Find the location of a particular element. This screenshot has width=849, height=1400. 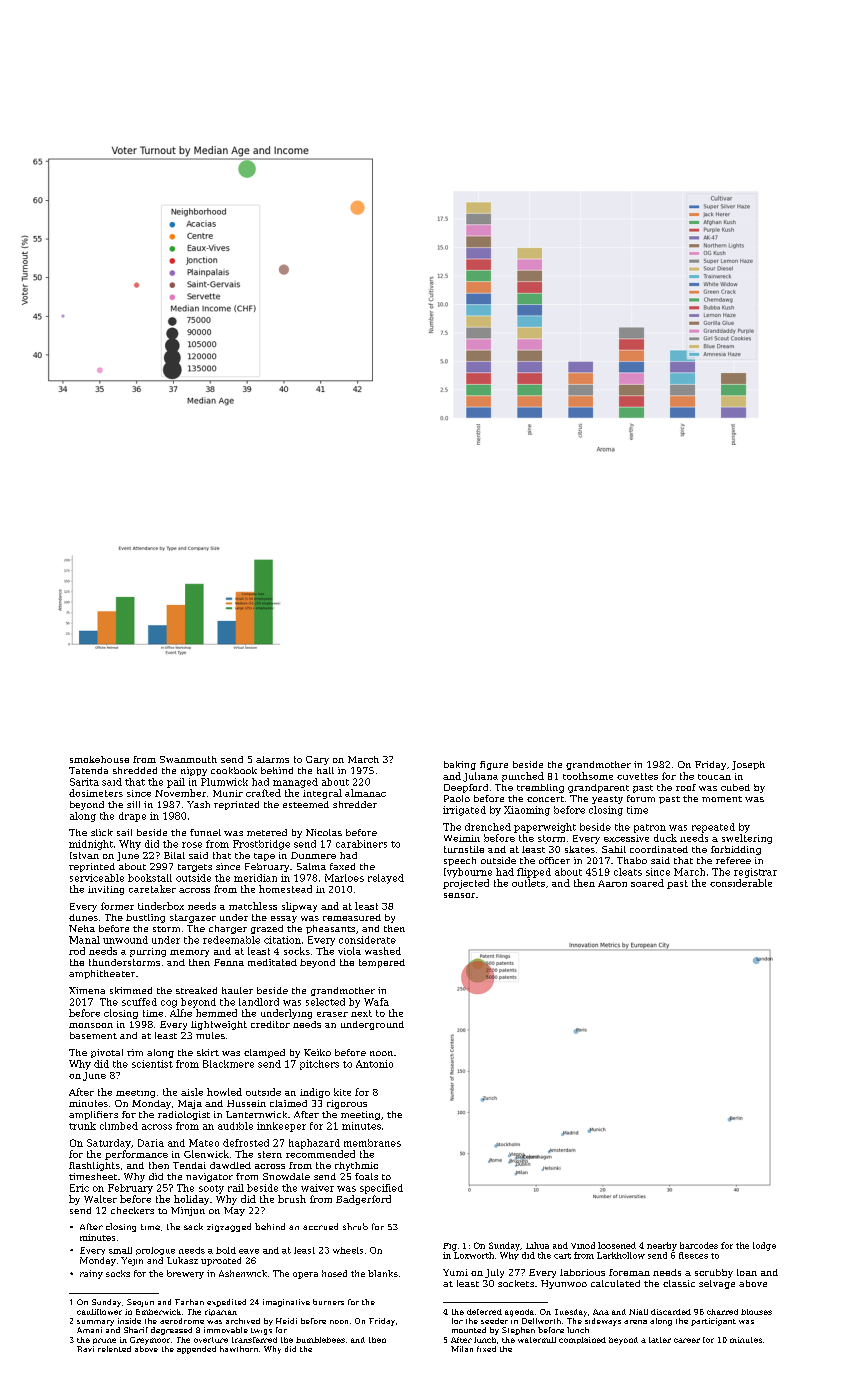

rigorous is located at coordinates (347, 1104).
